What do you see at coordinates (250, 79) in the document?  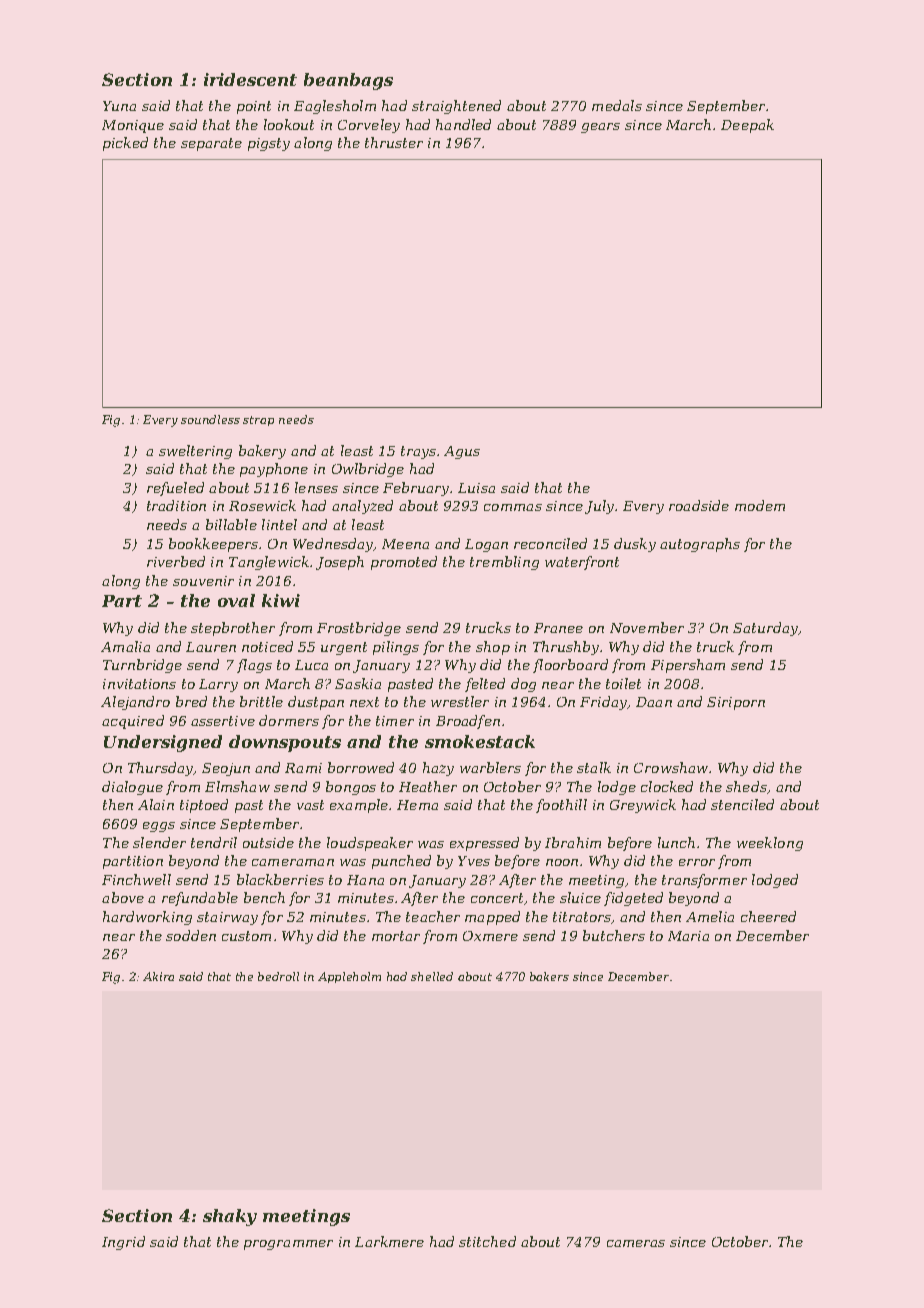 I see `iridescent` at bounding box center [250, 79].
